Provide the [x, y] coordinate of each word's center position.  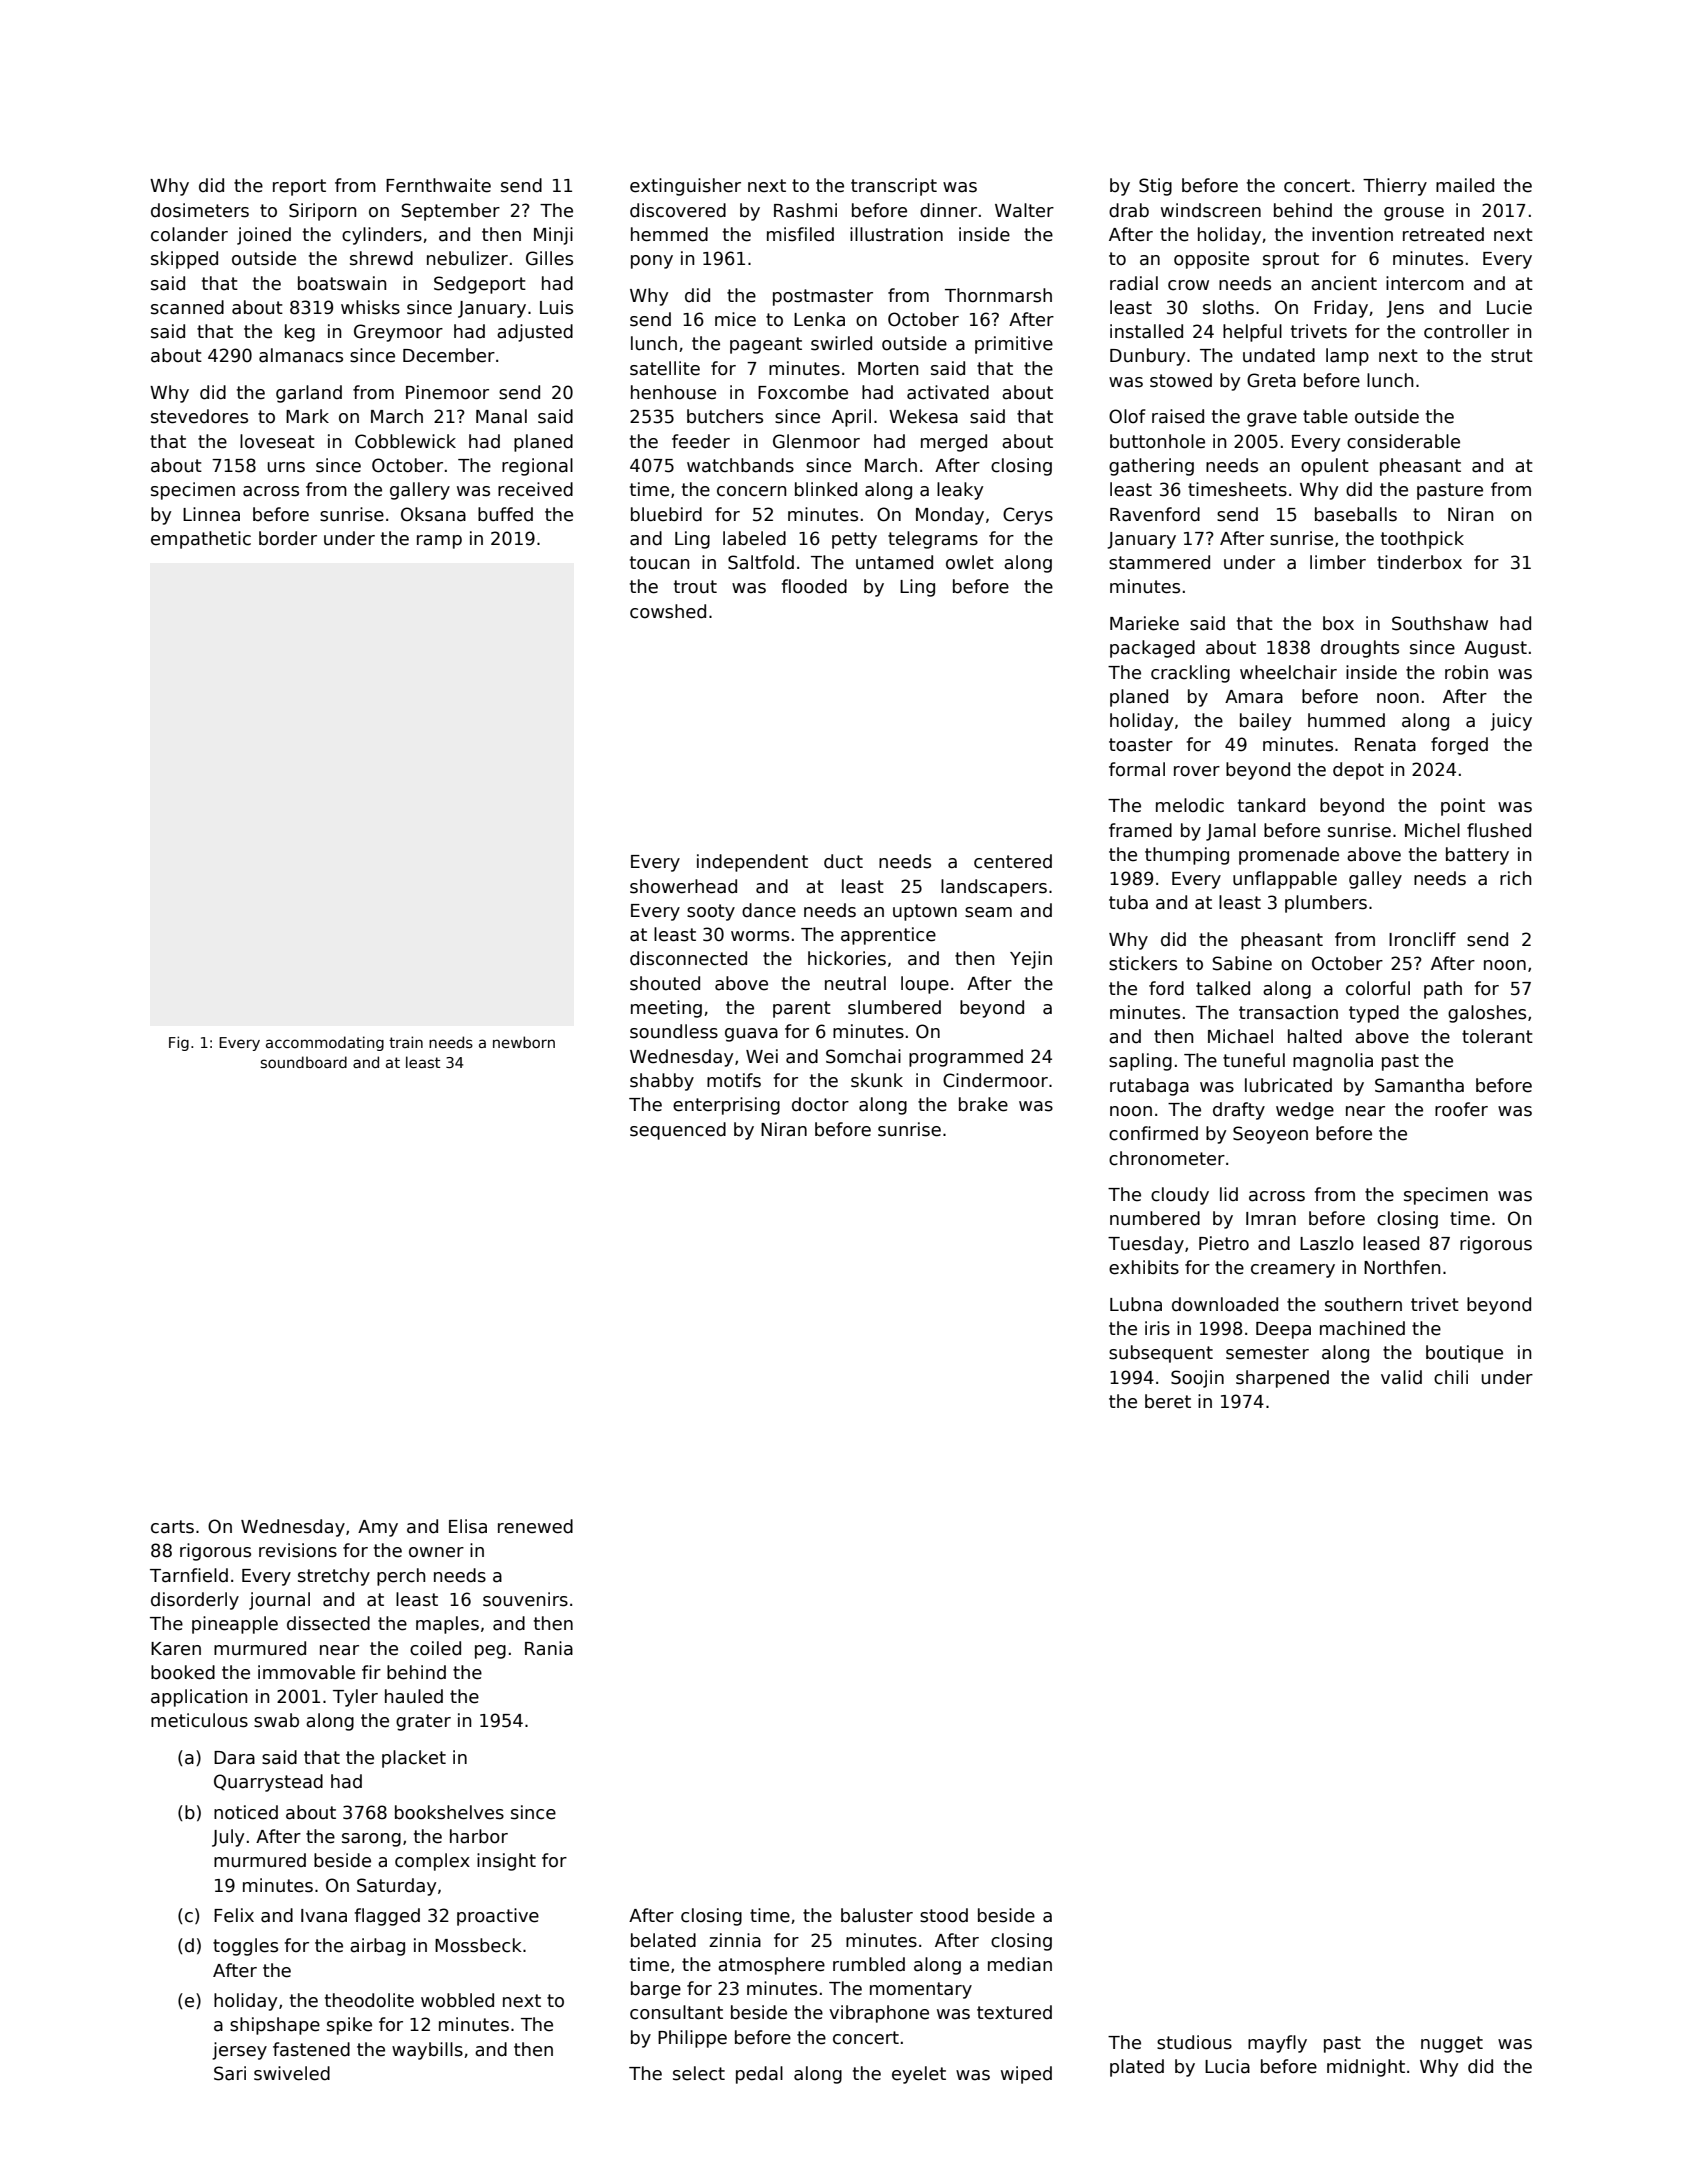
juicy [1511, 722]
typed [1374, 1014]
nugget [1452, 2044]
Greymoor [398, 333]
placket [414, 1759]
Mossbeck [478, 1945]
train [406, 1042]
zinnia [735, 1940]
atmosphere [771, 1966]
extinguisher [685, 187]
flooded [814, 586]
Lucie [1509, 307]
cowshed [668, 611]
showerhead [683, 886]
